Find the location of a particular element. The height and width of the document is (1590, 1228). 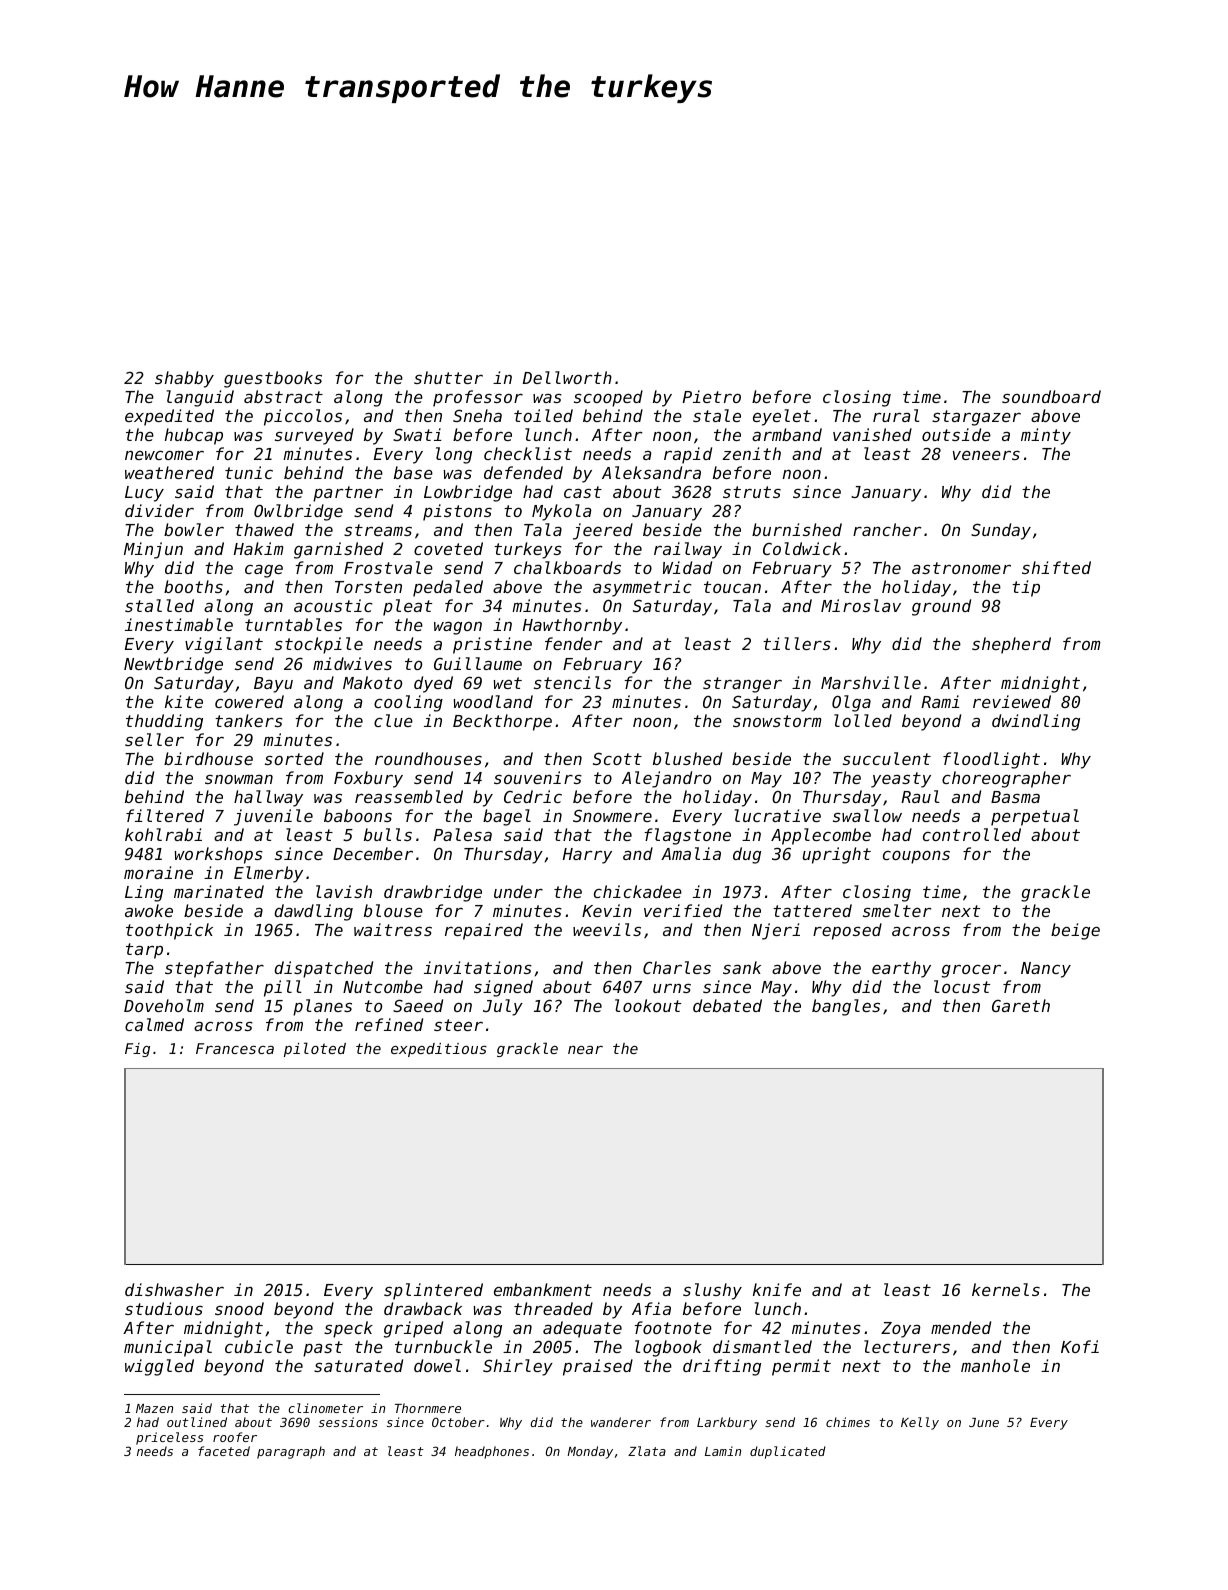

Bayu is located at coordinates (273, 685).
